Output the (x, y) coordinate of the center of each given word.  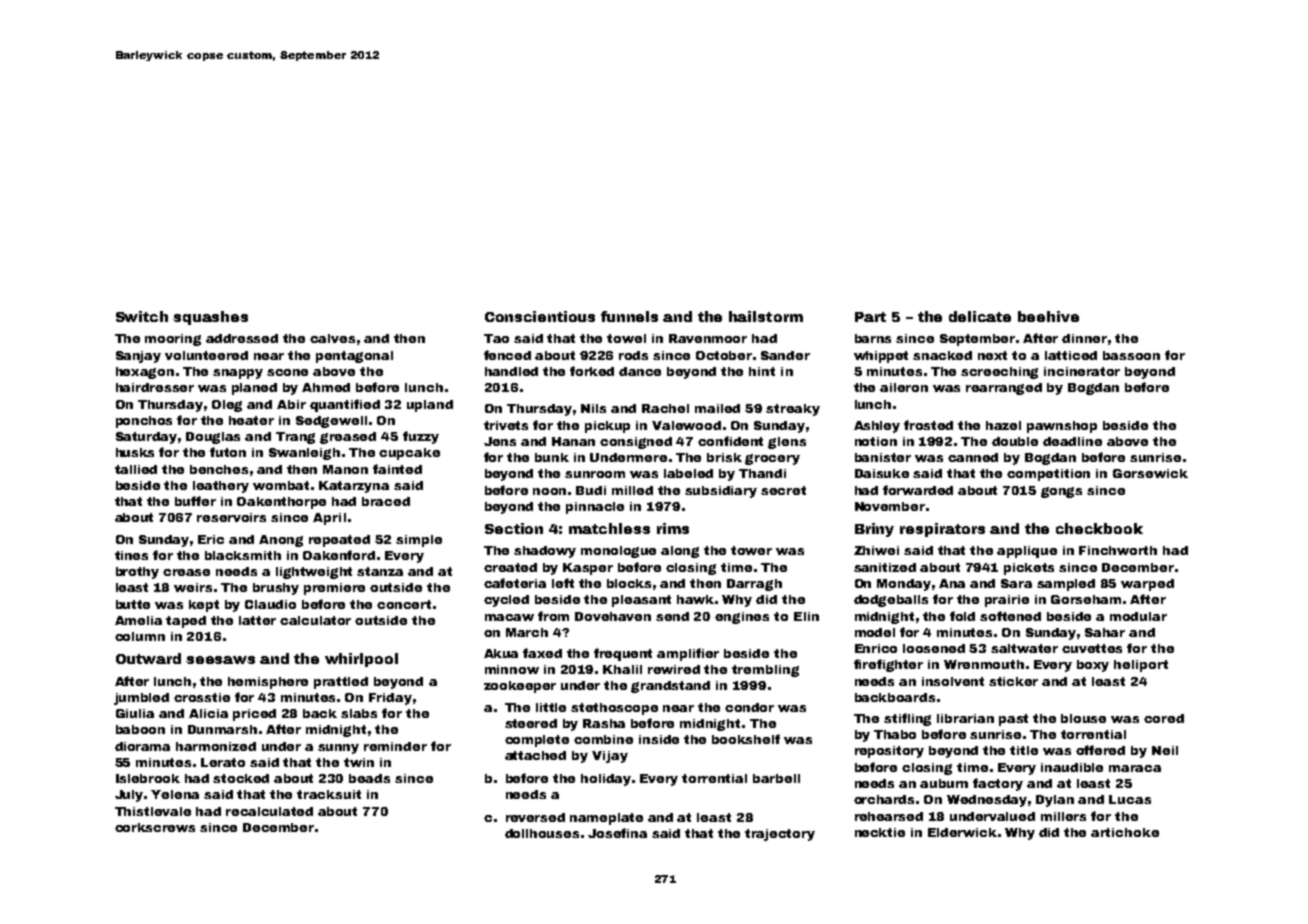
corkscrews (155, 827)
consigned (636, 443)
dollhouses (542, 833)
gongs (1061, 492)
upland (430, 406)
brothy (137, 573)
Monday (904, 585)
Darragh (754, 585)
